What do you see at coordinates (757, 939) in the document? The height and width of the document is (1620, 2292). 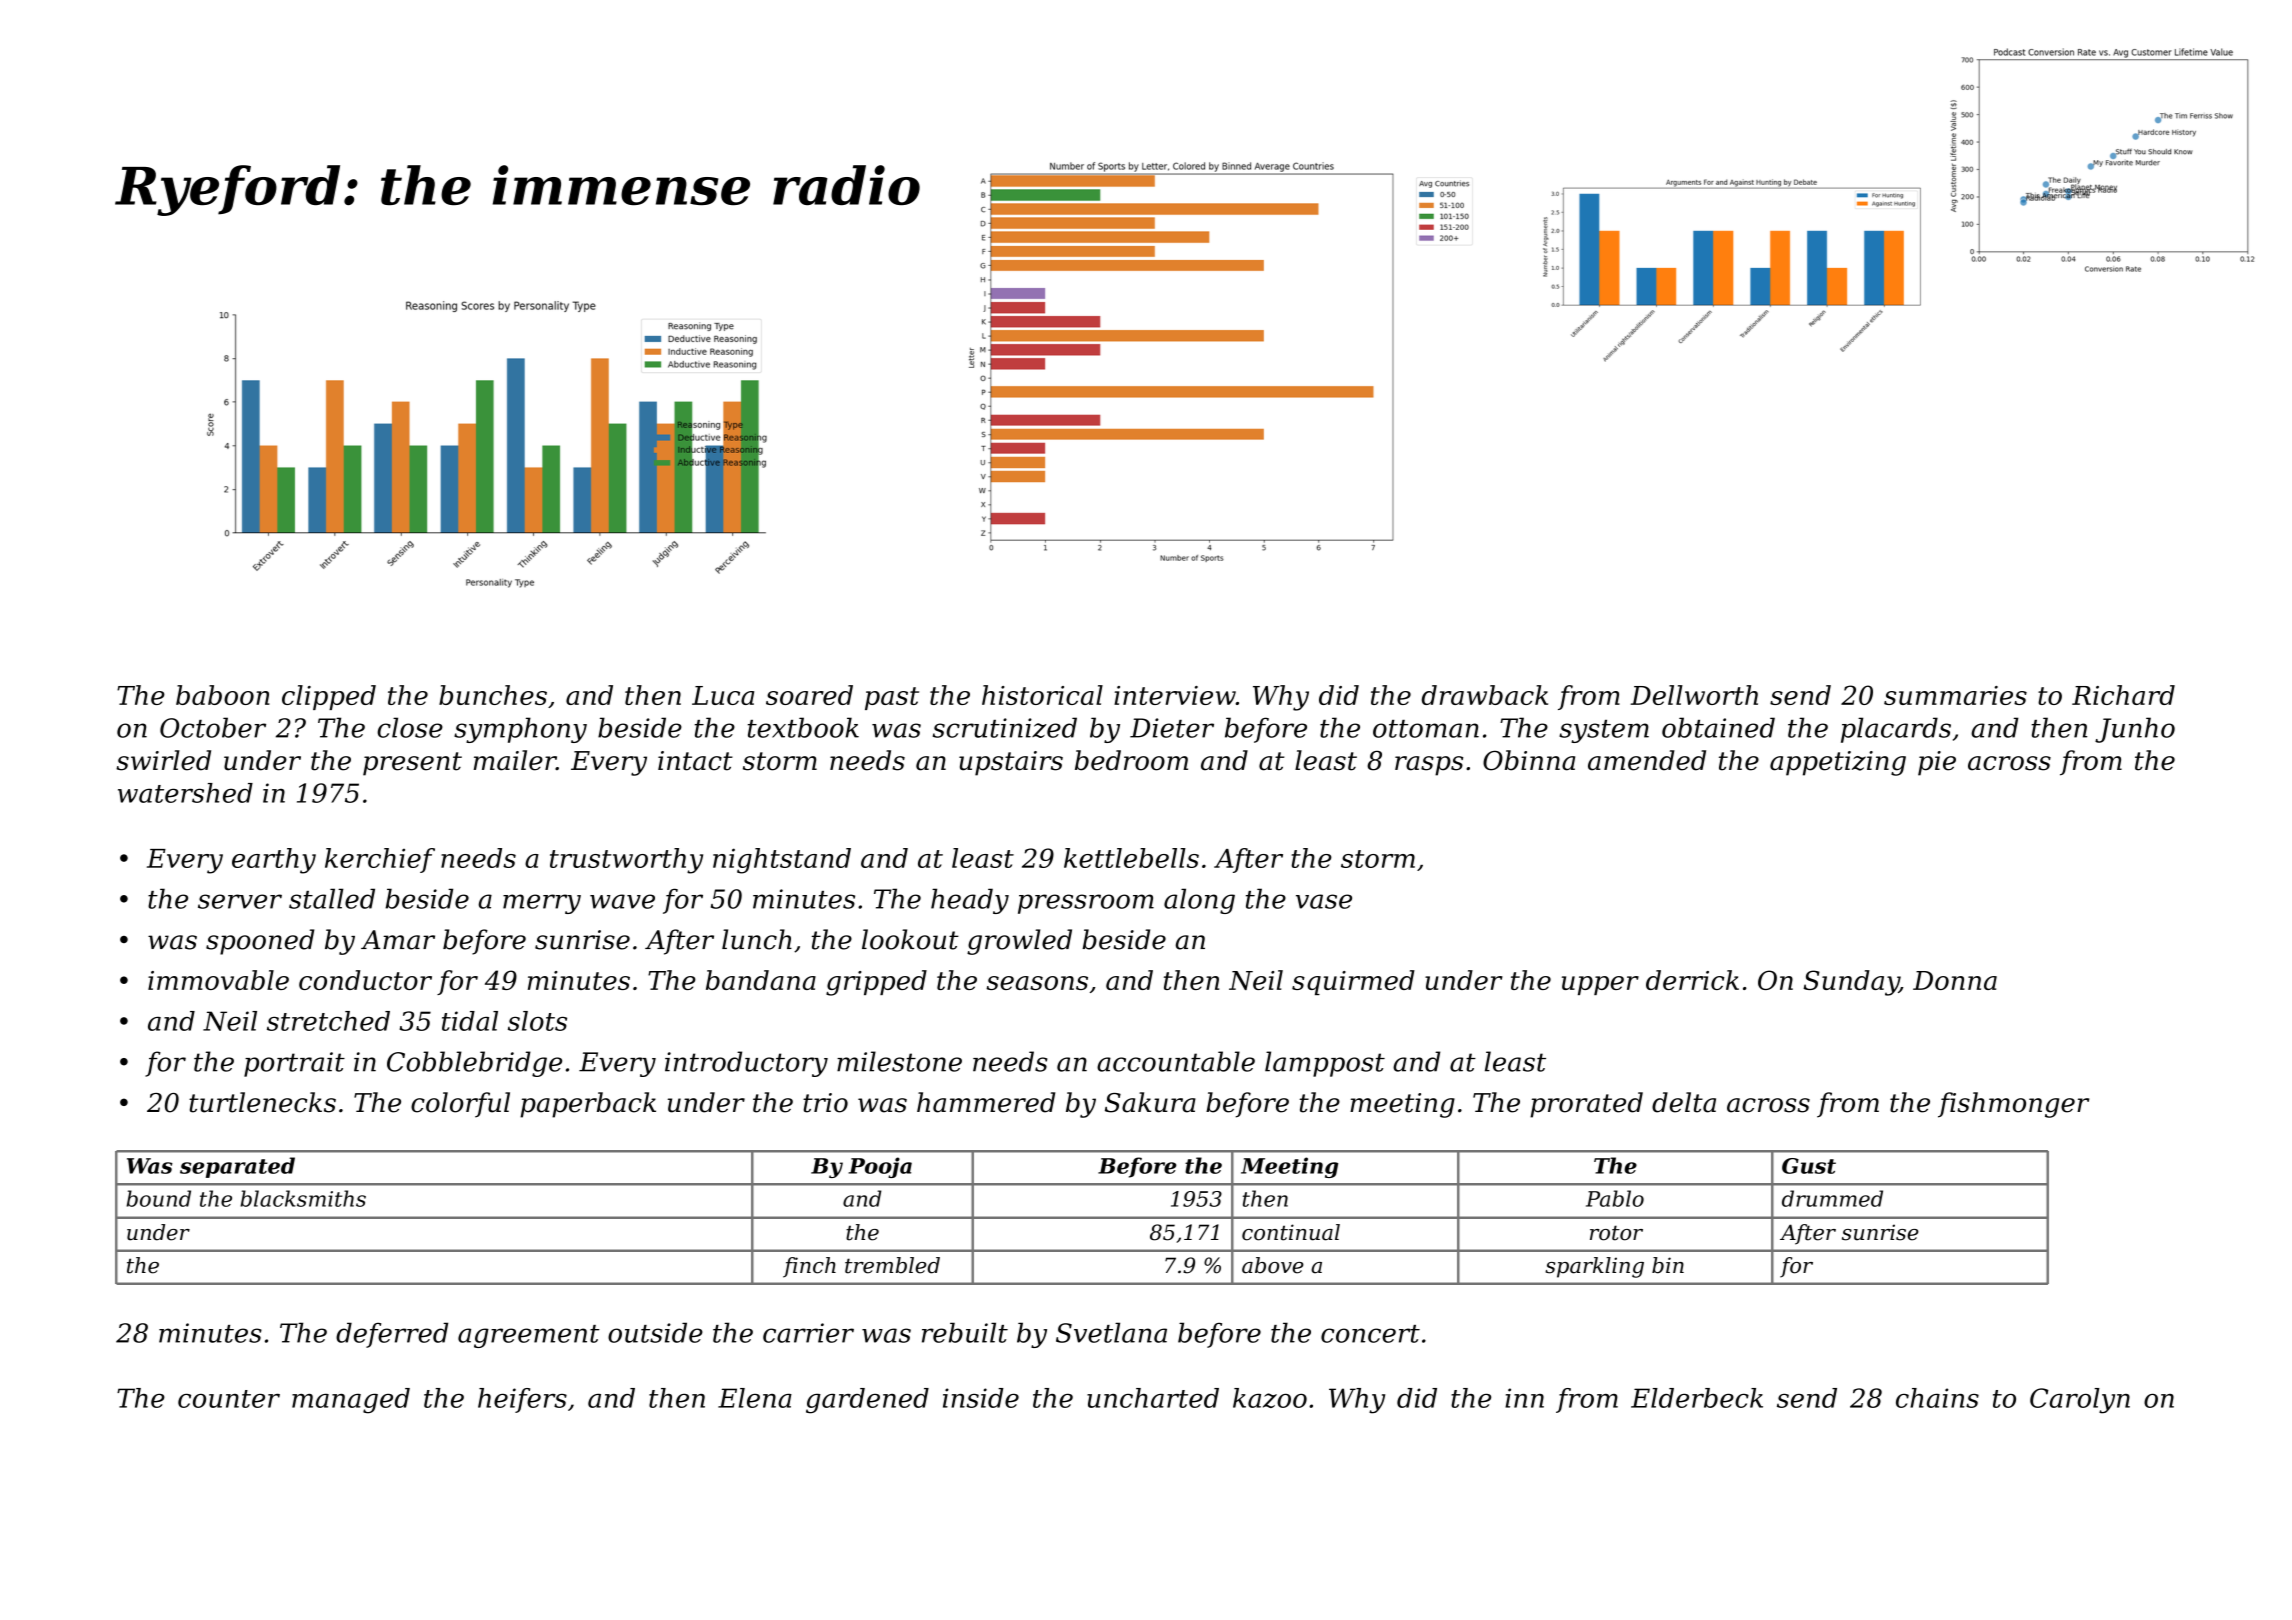 I see `lunch` at bounding box center [757, 939].
